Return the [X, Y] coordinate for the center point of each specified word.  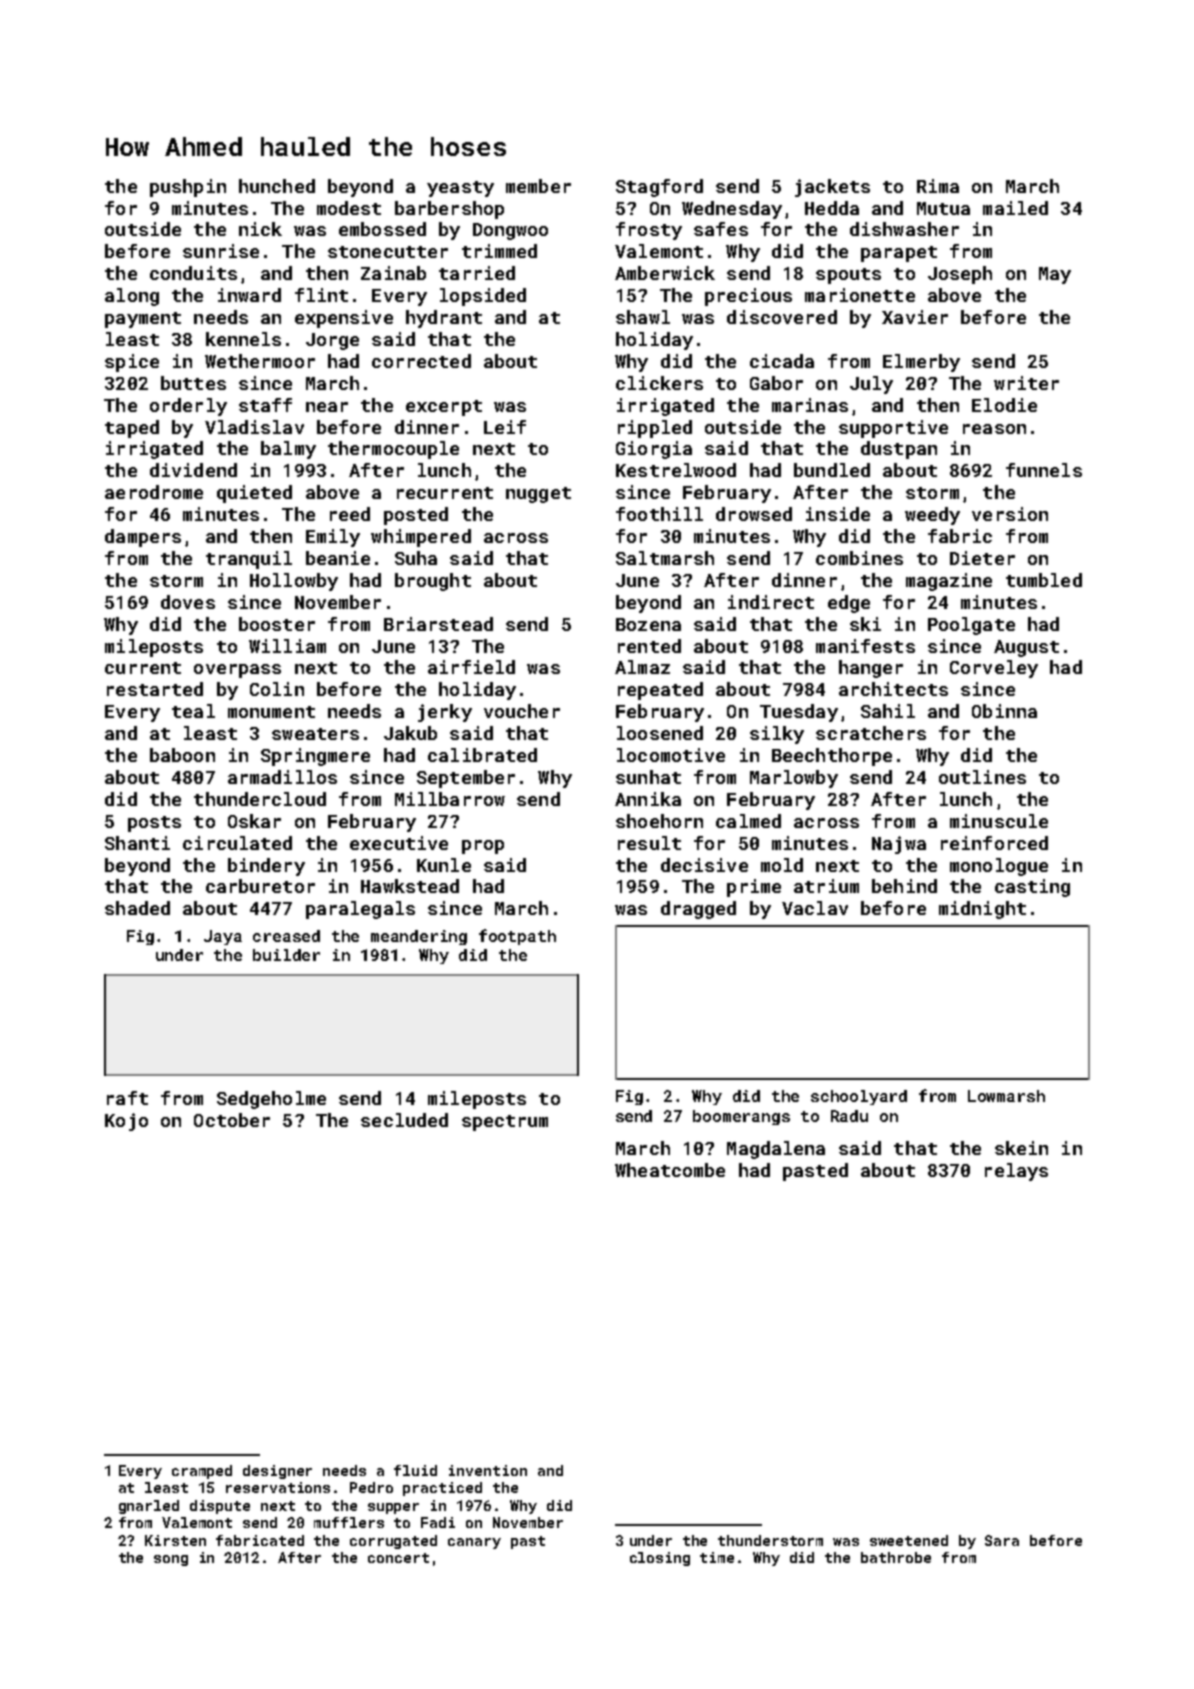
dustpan [899, 450]
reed [350, 514]
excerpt [444, 408]
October [232, 1120]
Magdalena [776, 1150]
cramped [202, 1472]
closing [660, 1559]
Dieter [982, 558]
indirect [771, 602]
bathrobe [896, 1557]
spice [132, 363]
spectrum [505, 1123]
